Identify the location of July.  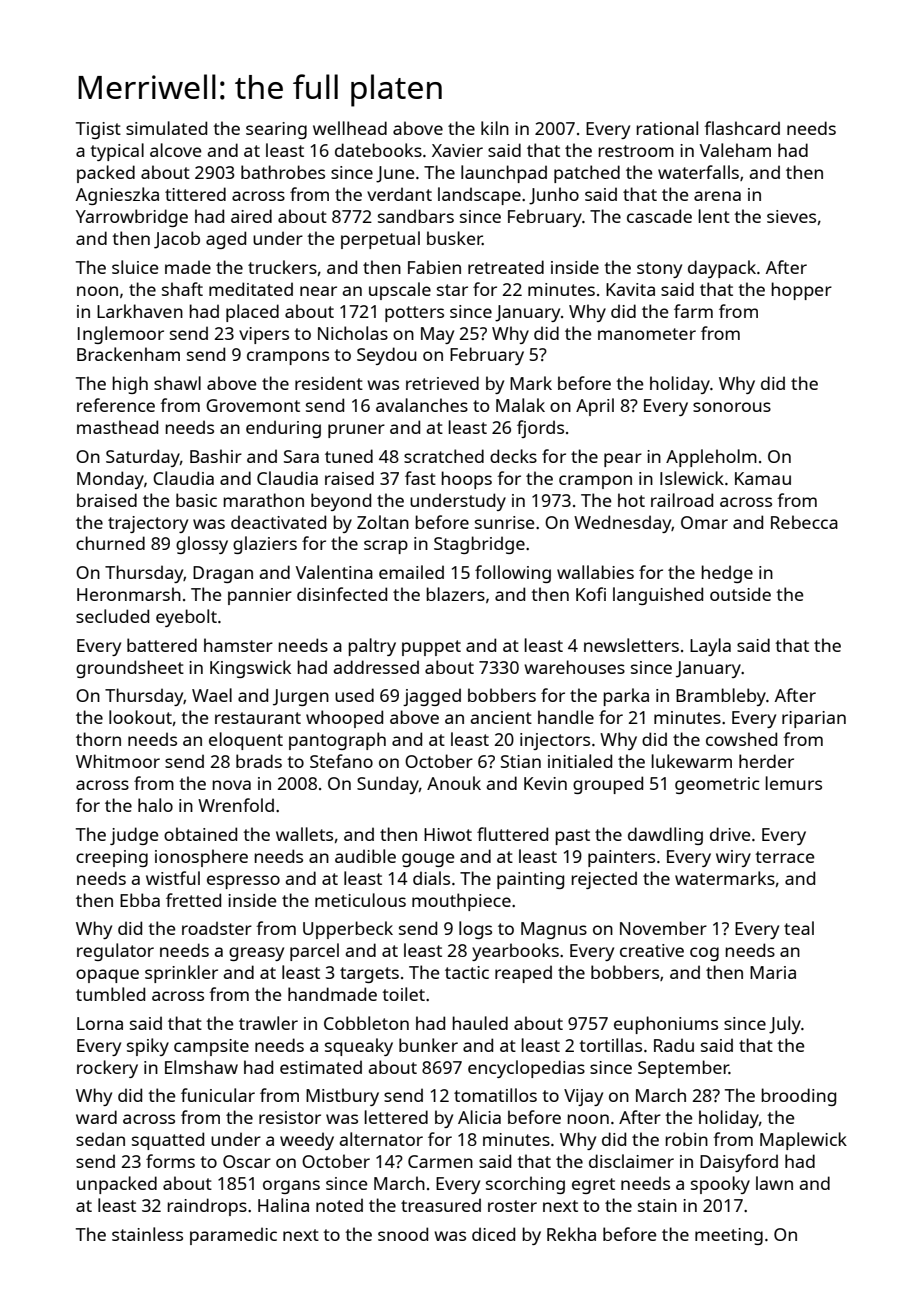
(785, 1025).
